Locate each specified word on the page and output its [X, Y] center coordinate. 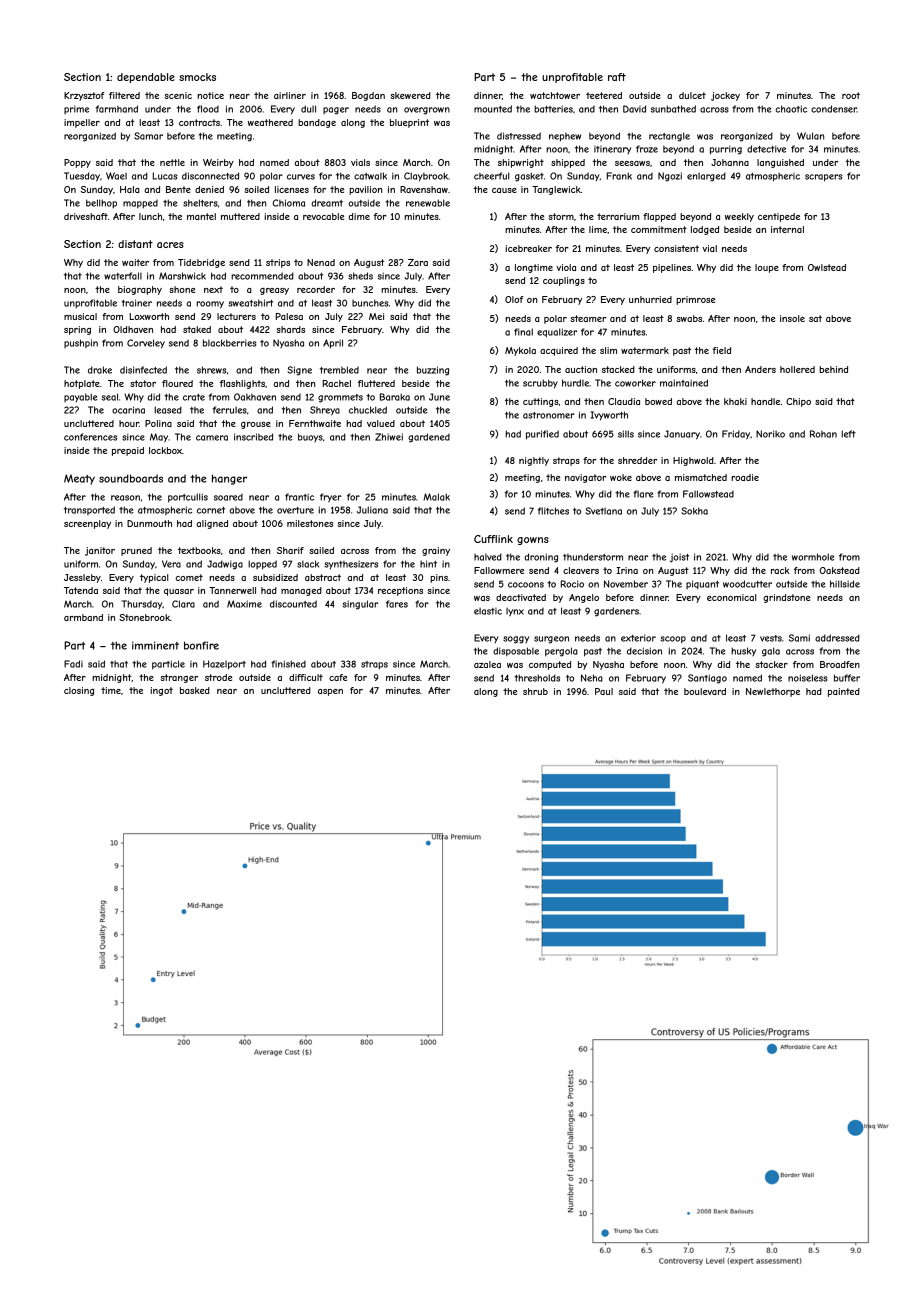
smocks [197, 77]
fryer [331, 497]
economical [732, 597]
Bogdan [368, 96]
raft [617, 77]
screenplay [87, 524]
